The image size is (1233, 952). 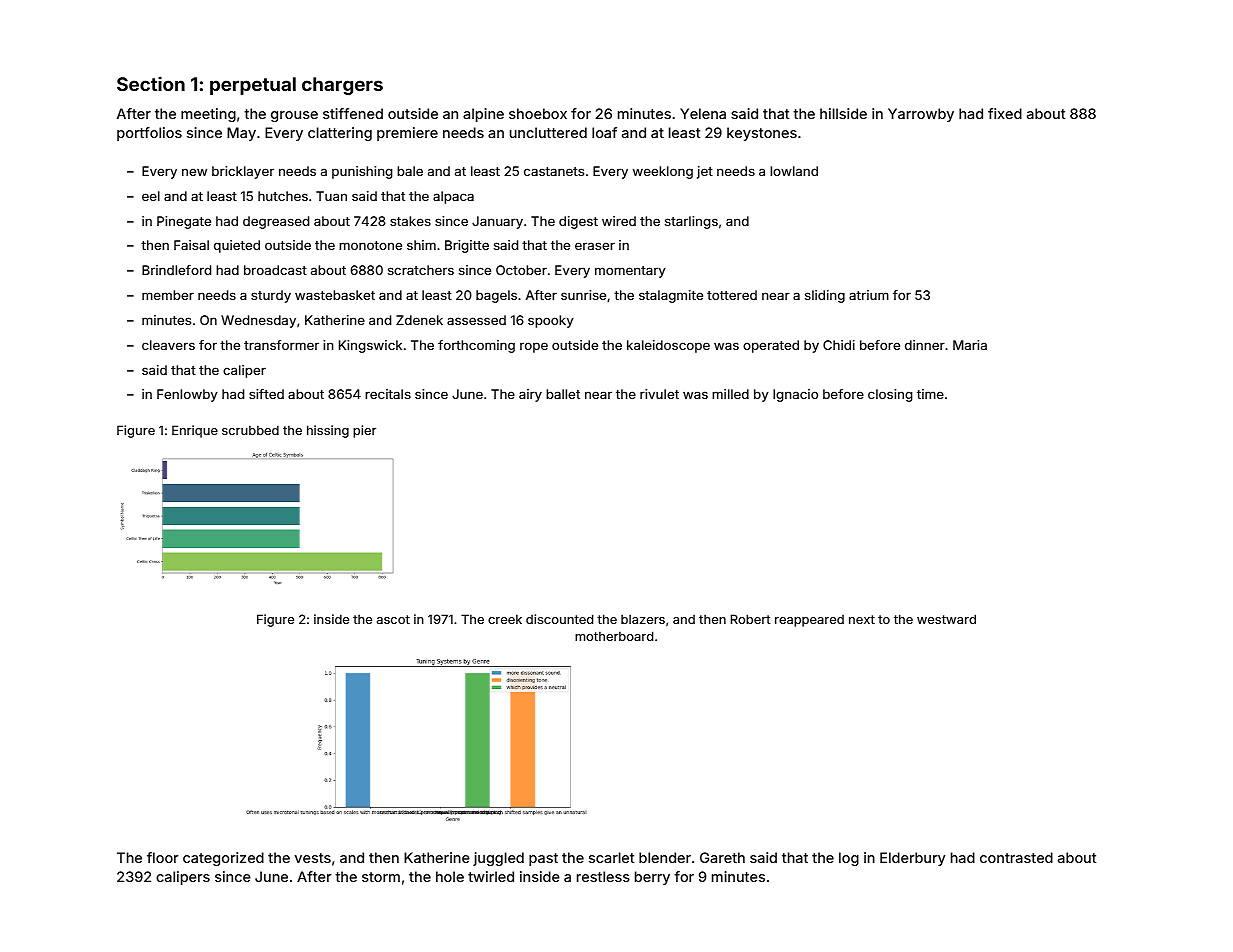 What do you see at coordinates (393, 619) in the page?
I see `ascot` at bounding box center [393, 619].
